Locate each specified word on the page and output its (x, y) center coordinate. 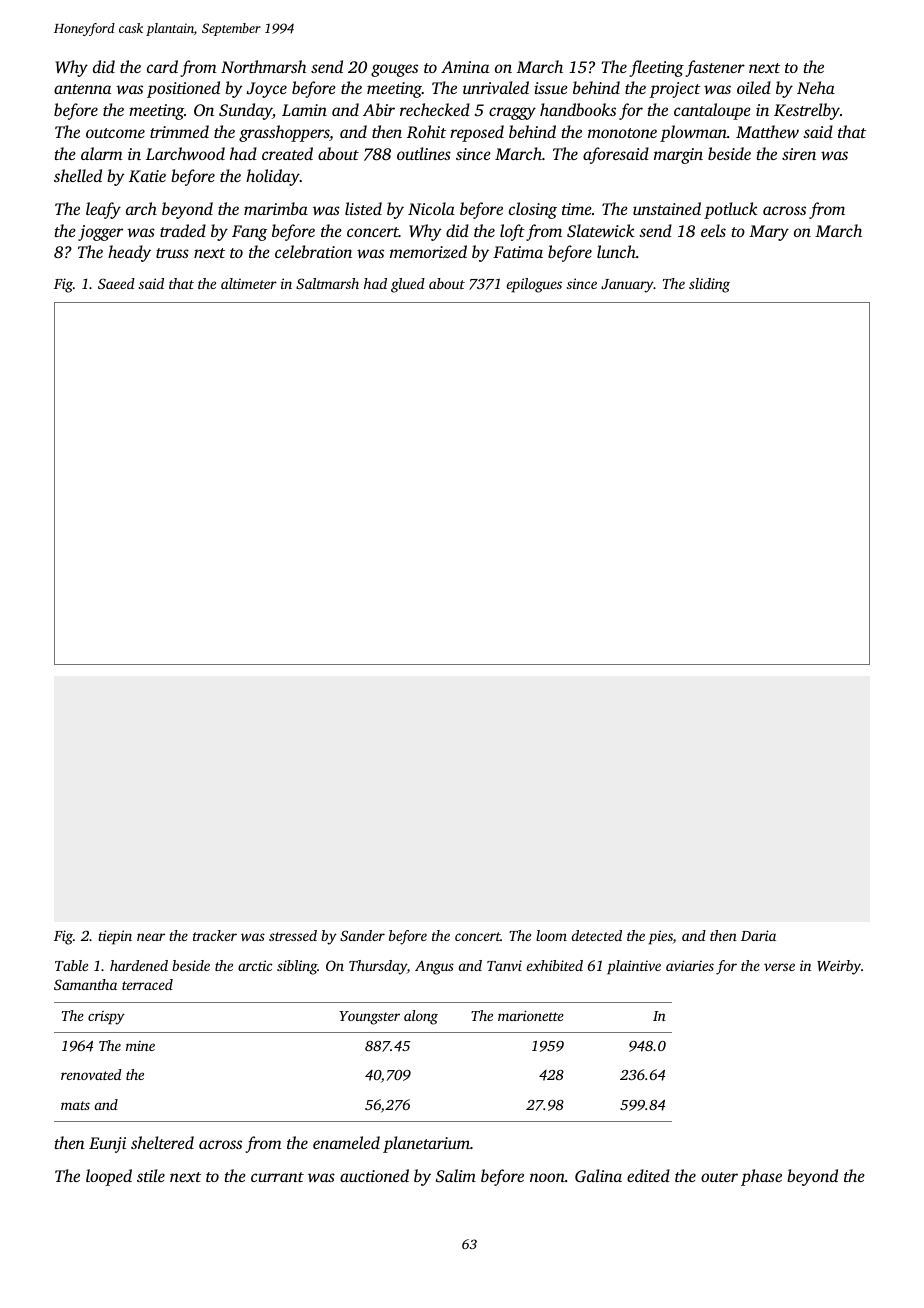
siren (799, 154)
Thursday (378, 967)
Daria (758, 935)
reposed (477, 133)
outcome (115, 133)
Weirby (839, 967)
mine (140, 1046)
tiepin (115, 937)
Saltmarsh (327, 283)
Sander (362, 935)
